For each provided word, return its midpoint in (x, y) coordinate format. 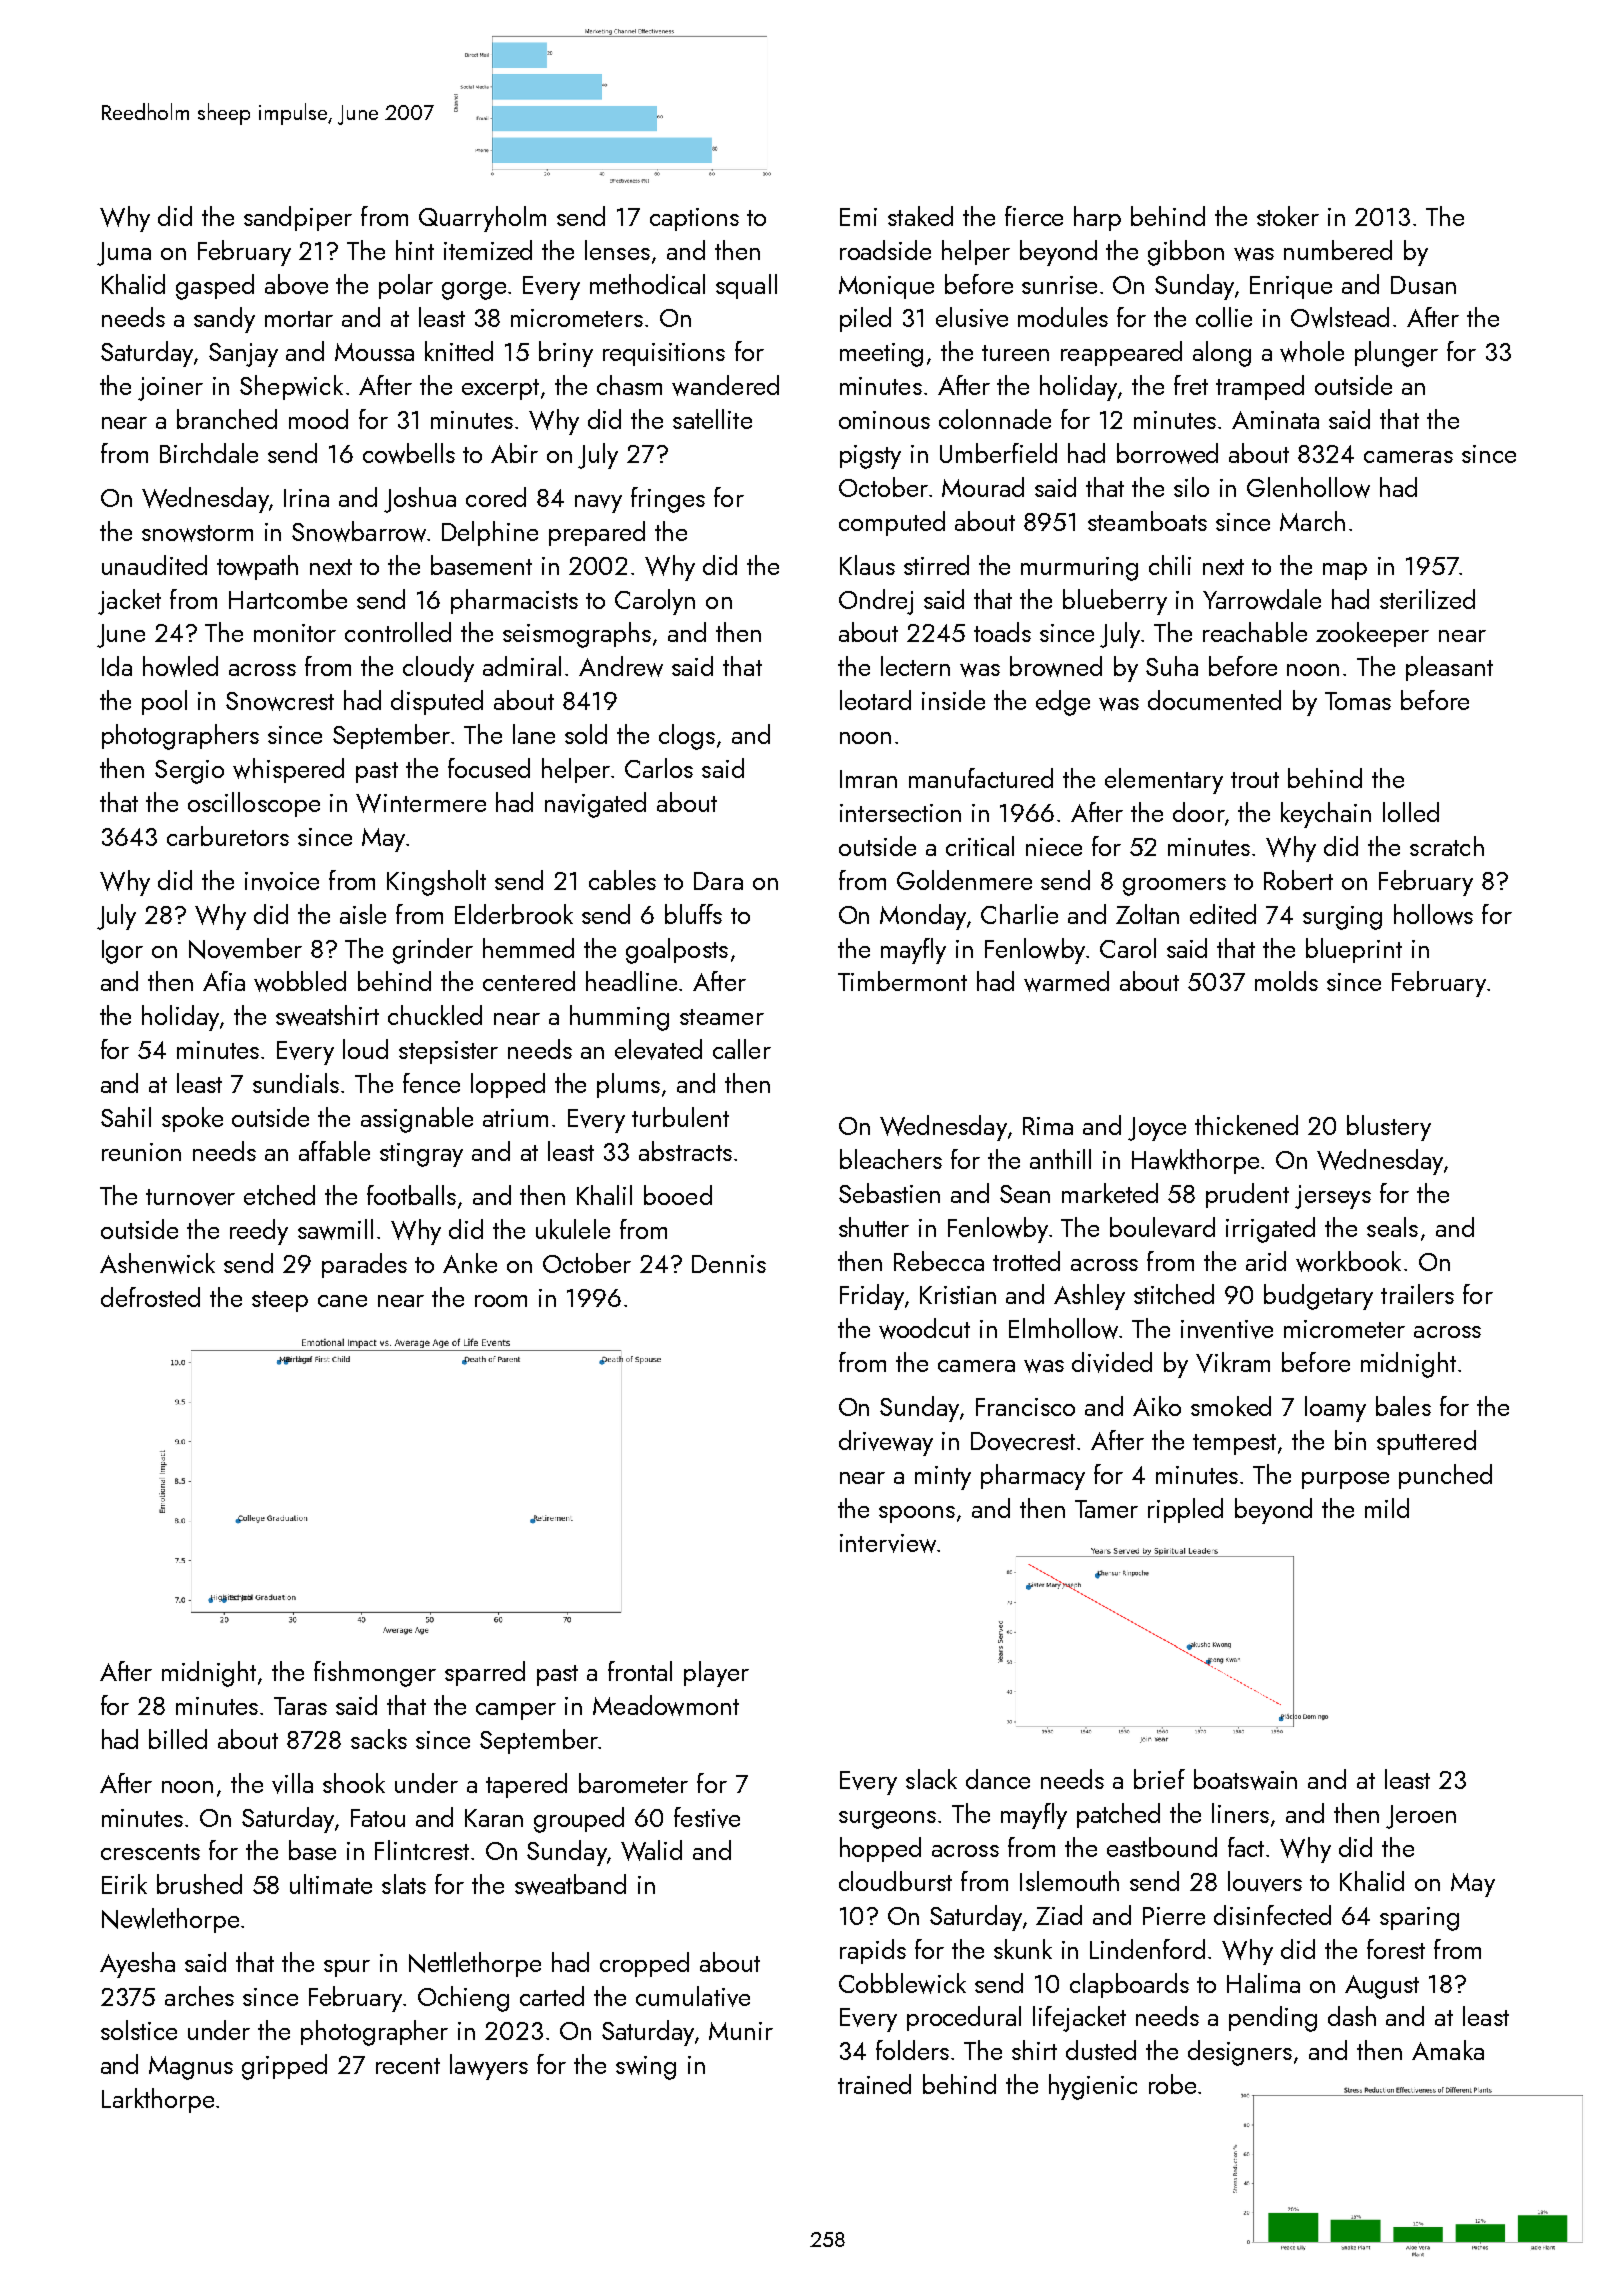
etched (279, 1195)
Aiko (1157, 1406)
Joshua (420, 500)
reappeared (1121, 353)
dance (998, 1779)
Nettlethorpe (475, 1964)
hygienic (1093, 2087)
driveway (886, 1443)
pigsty (870, 457)
